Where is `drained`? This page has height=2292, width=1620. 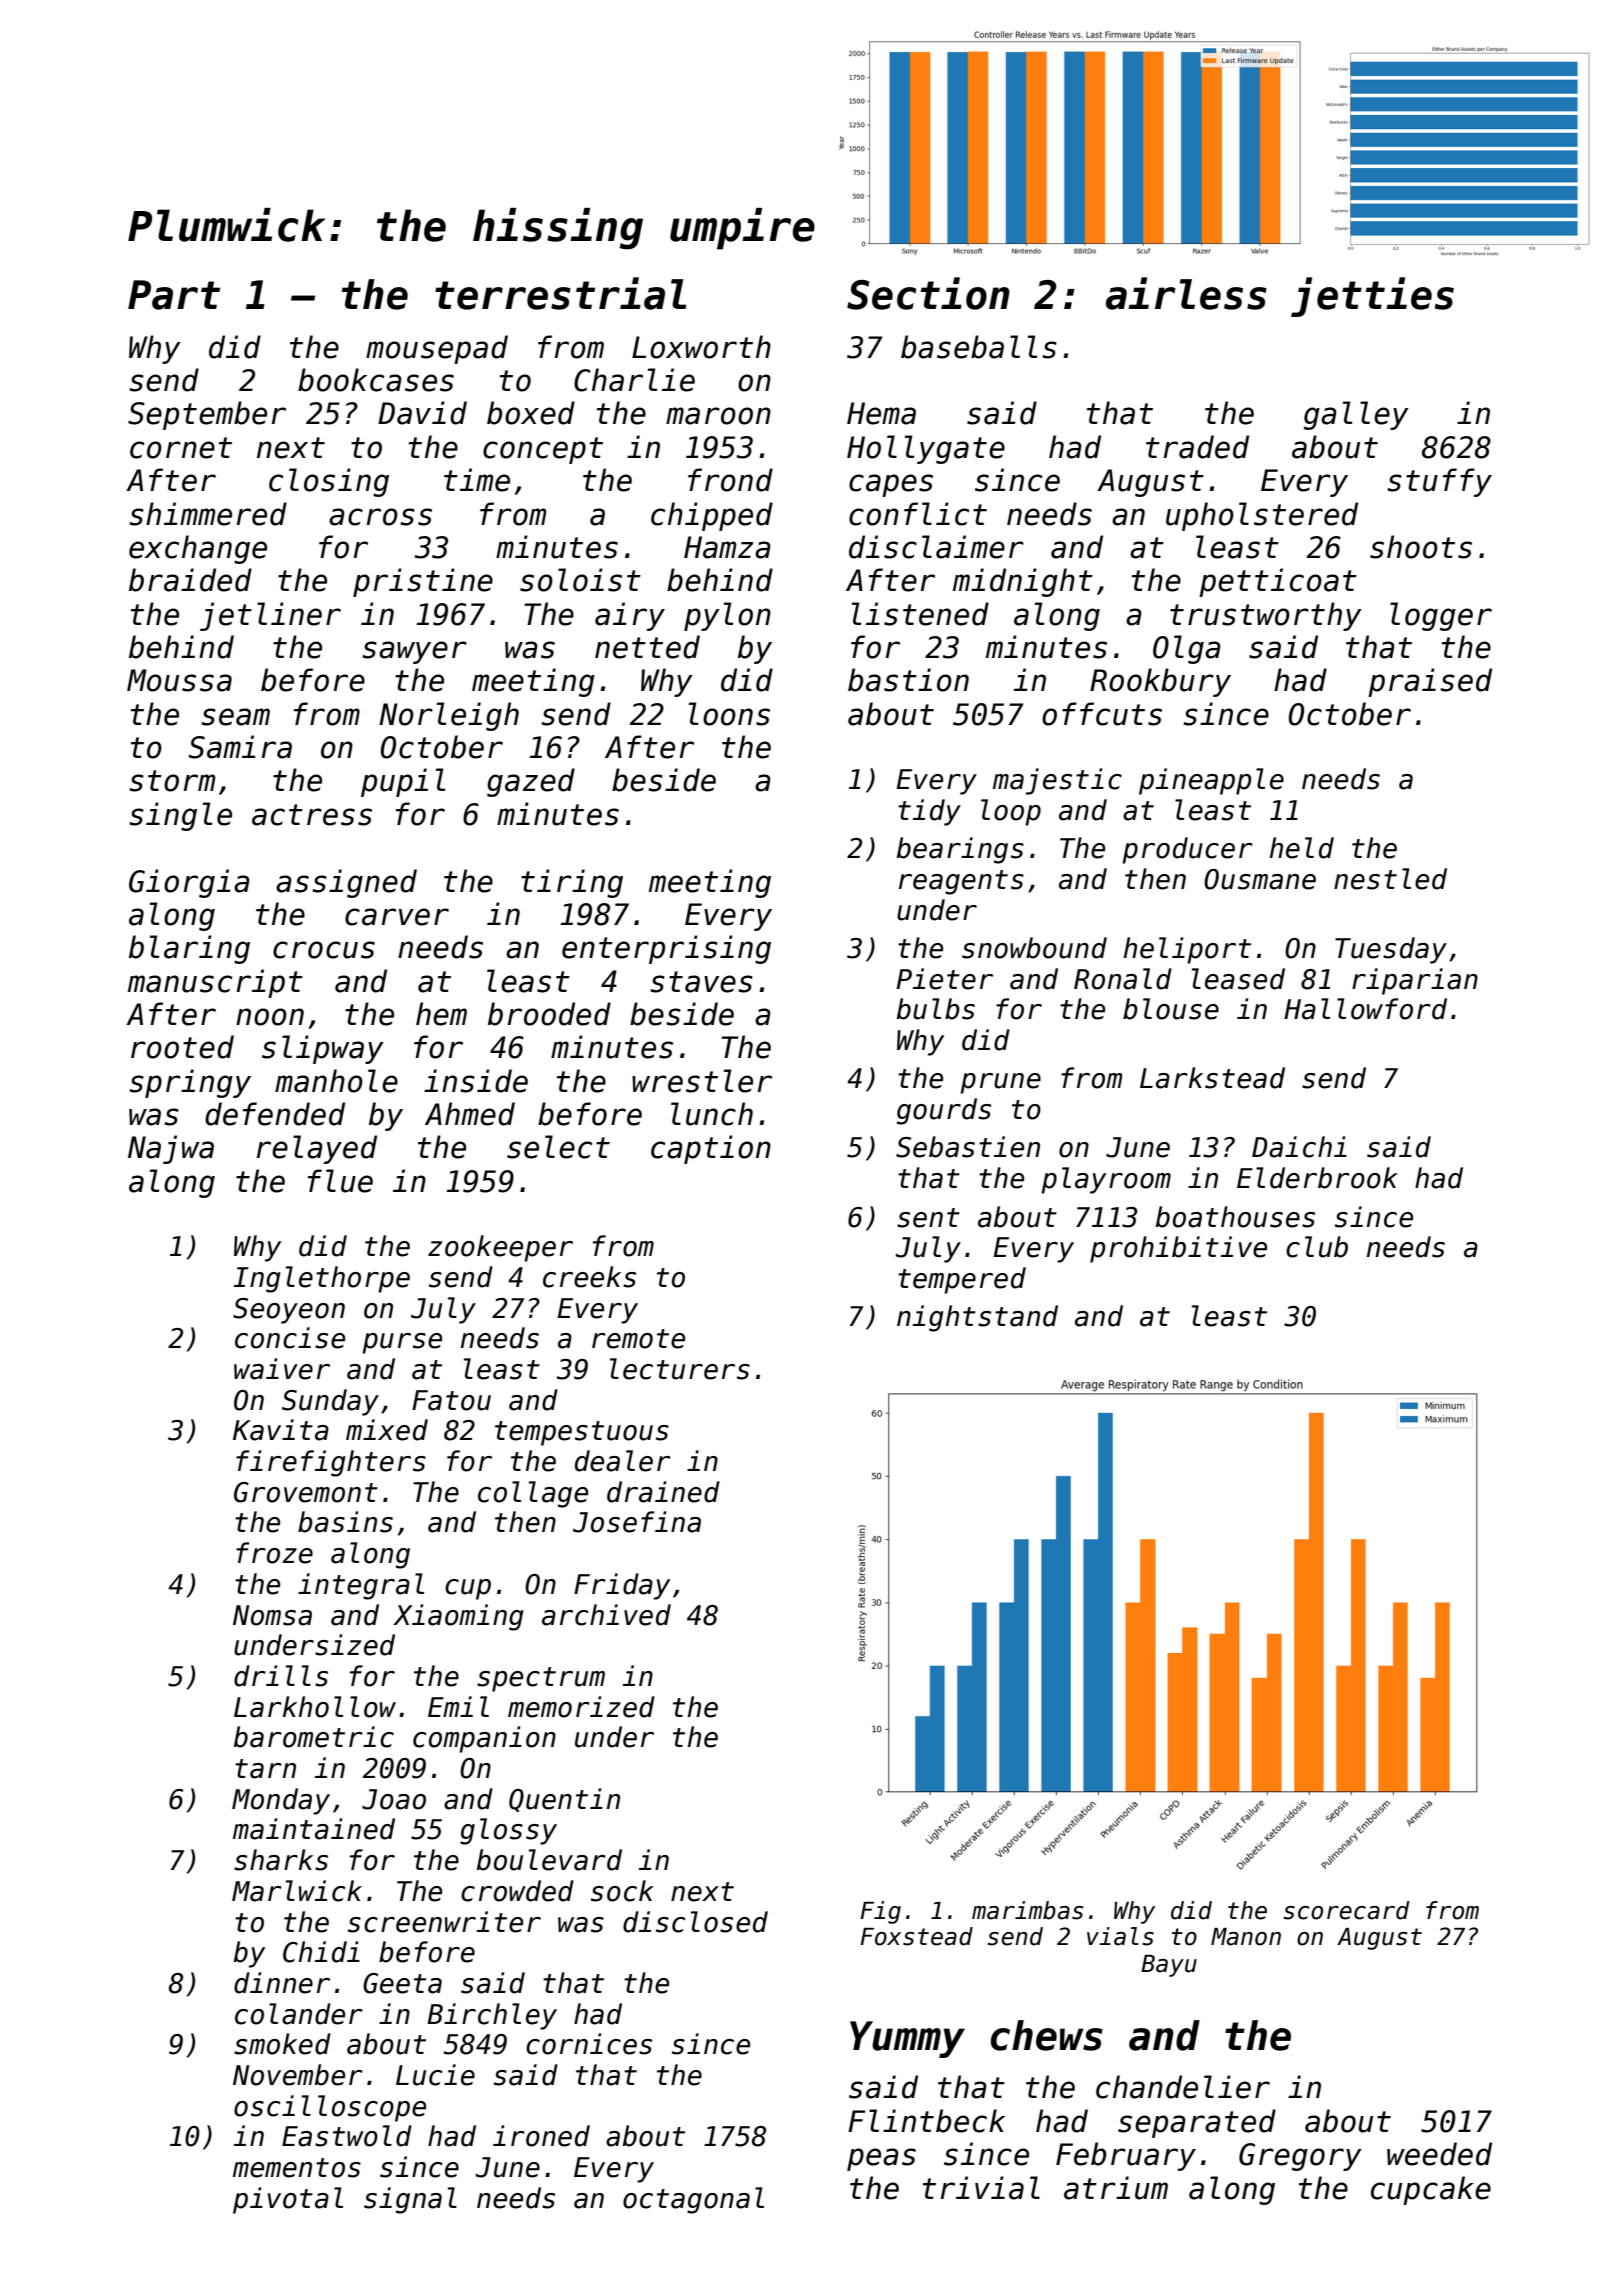 drained is located at coordinates (663, 1492).
